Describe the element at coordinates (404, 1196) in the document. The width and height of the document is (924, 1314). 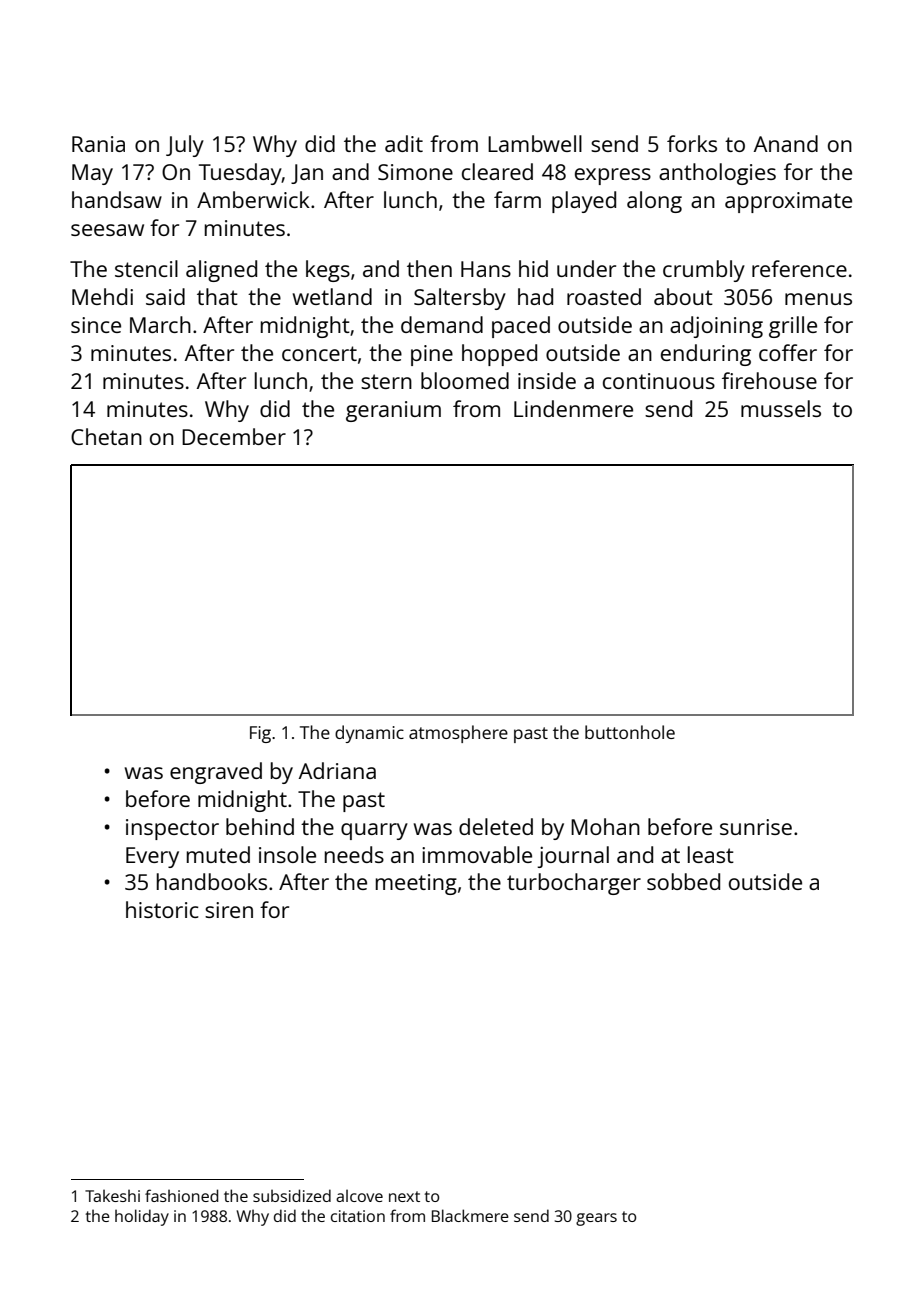
I see `next` at that location.
